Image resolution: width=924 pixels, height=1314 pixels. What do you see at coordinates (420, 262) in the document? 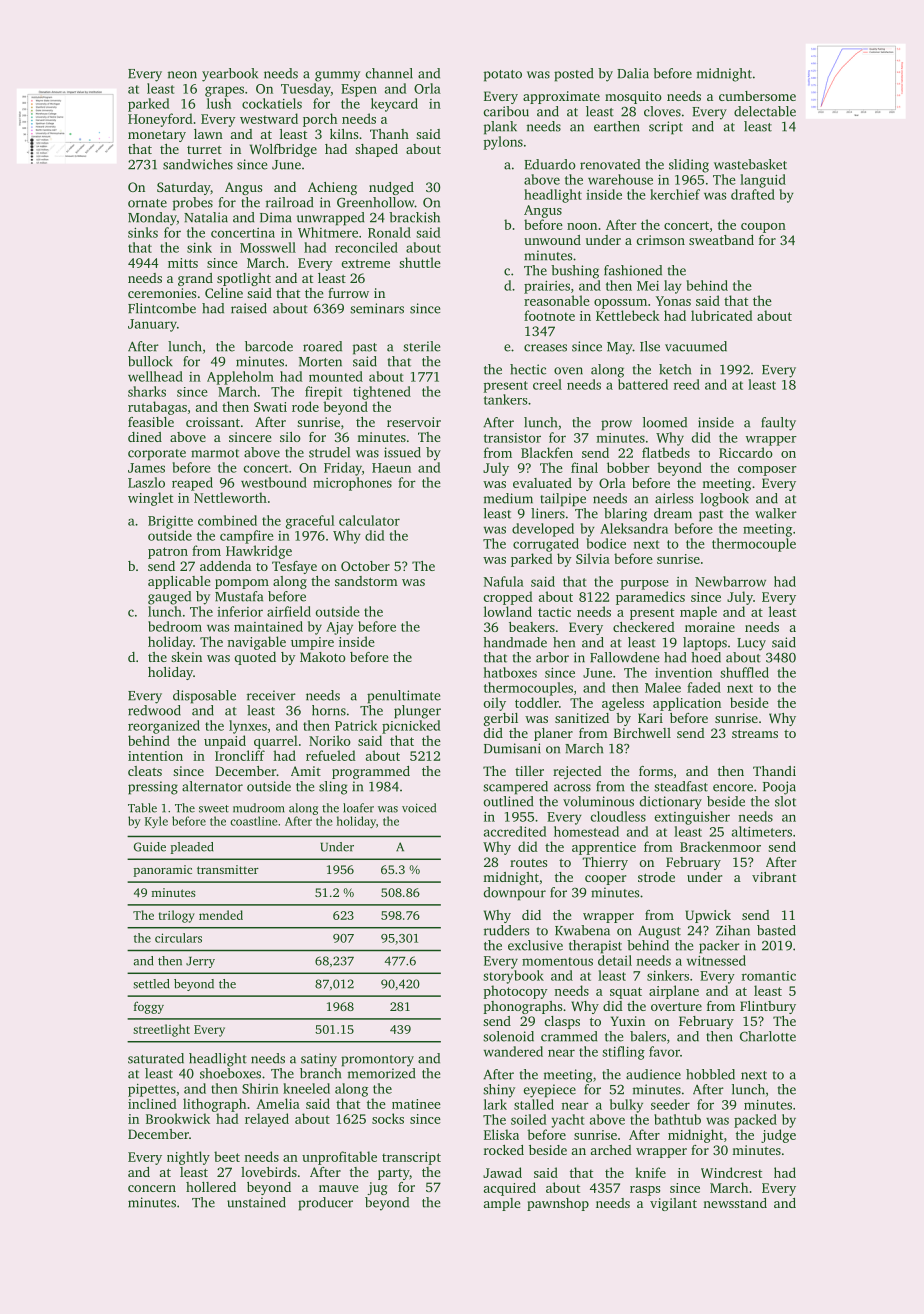
I see `shuttle` at bounding box center [420, 262].
